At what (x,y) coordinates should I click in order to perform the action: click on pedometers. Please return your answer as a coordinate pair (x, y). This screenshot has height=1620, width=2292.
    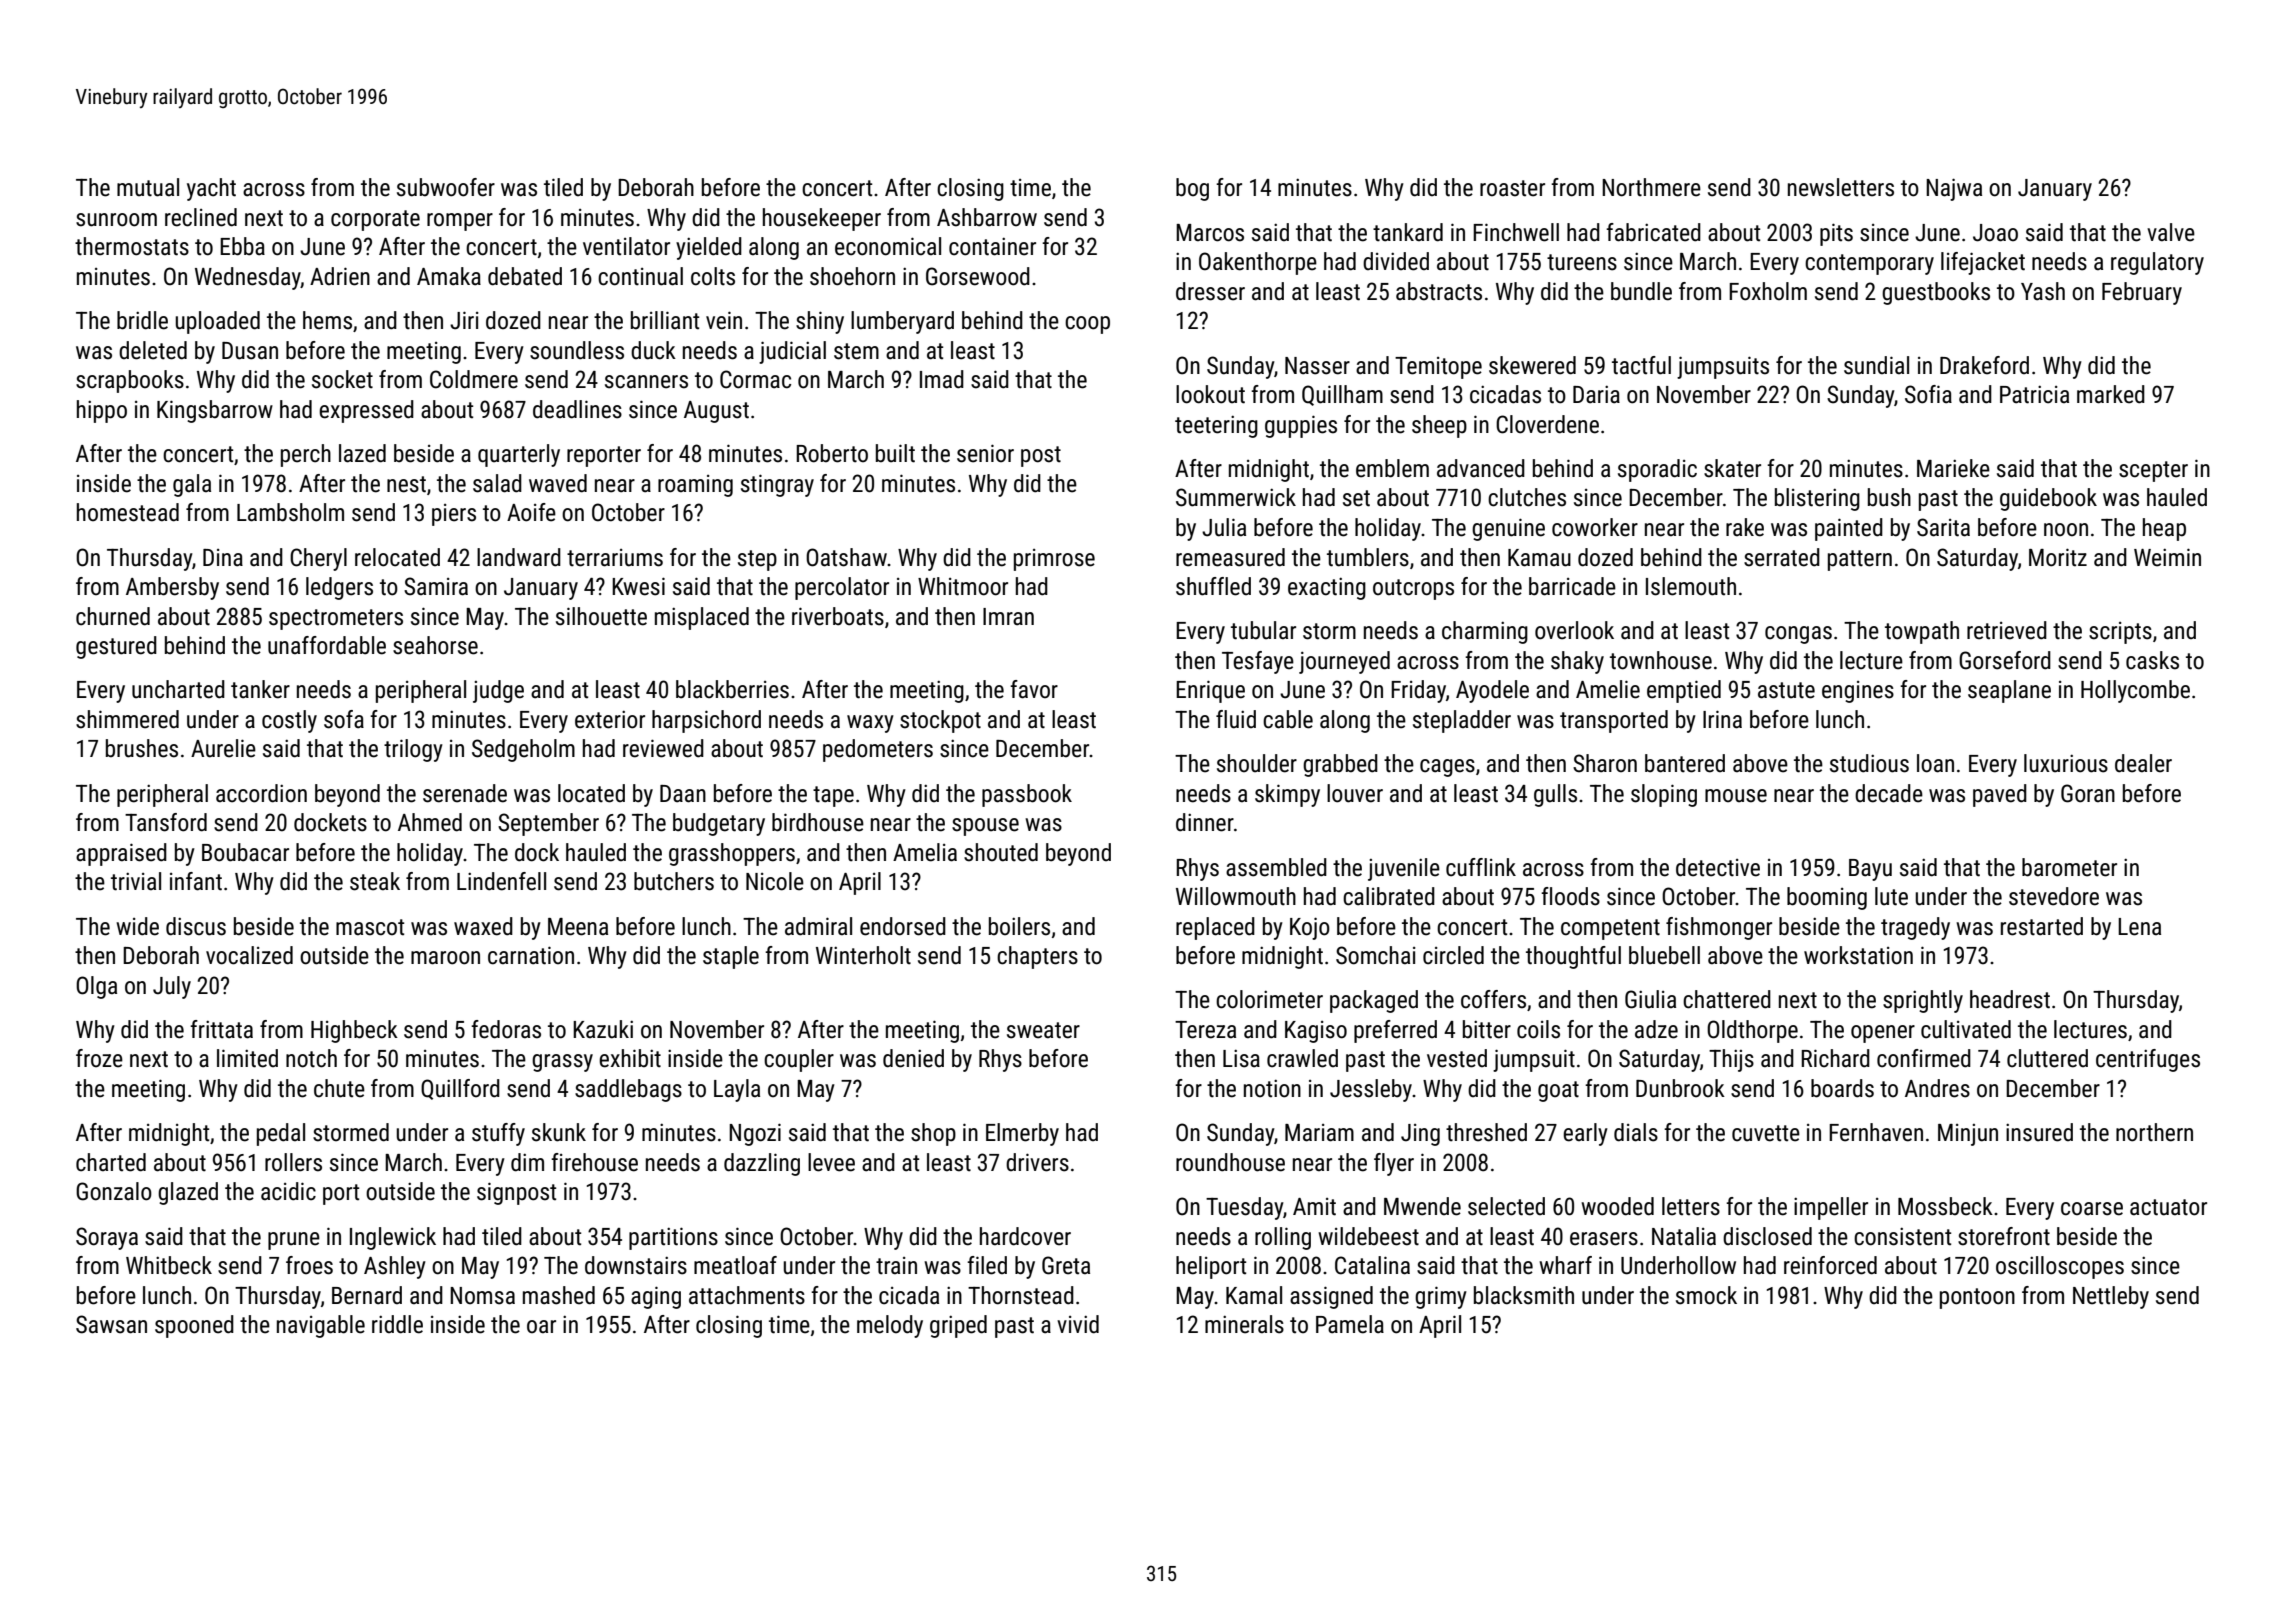
    Looking at the image, I should click on (878, 750).
